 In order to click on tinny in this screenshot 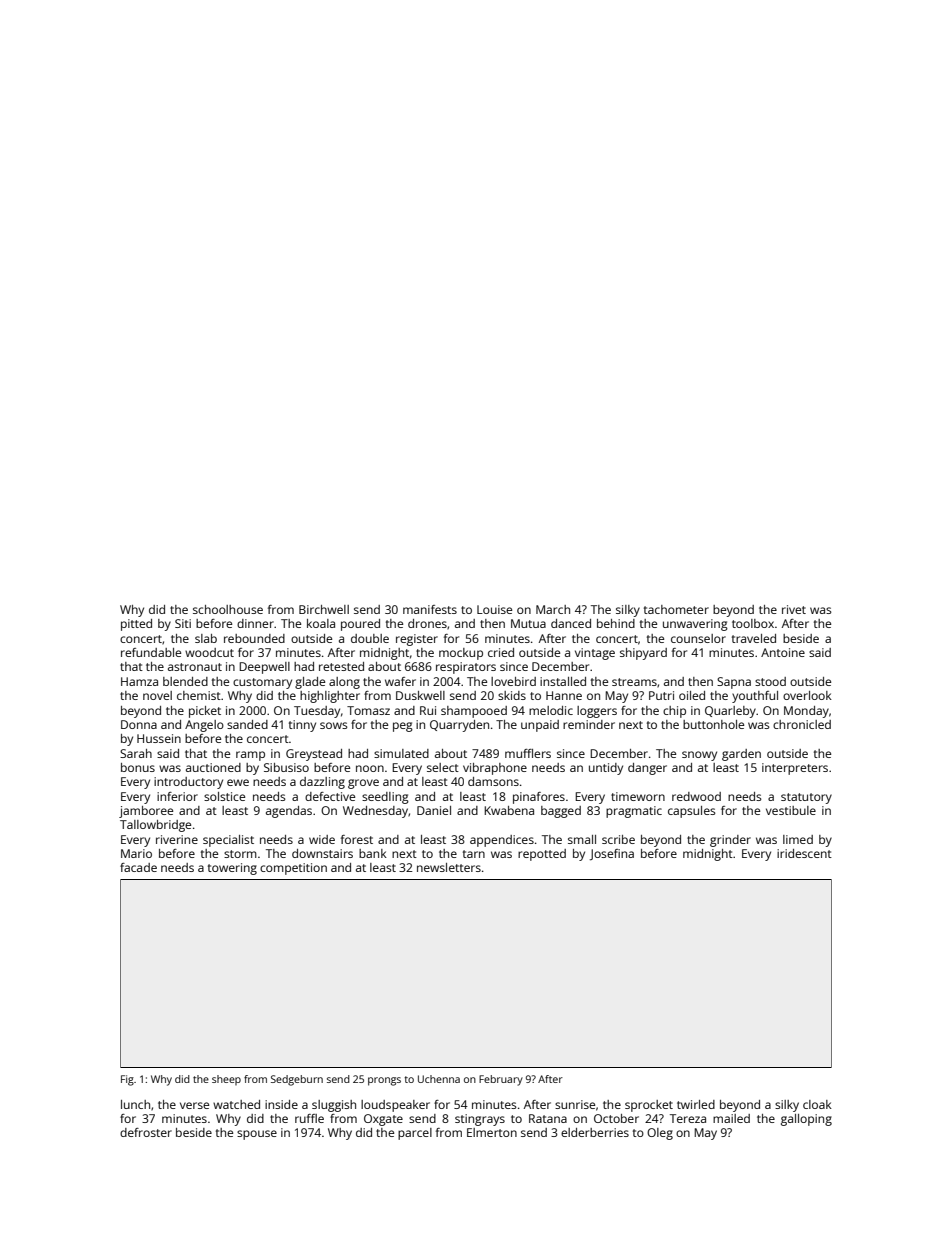, I will do `click(302, 726)`.
